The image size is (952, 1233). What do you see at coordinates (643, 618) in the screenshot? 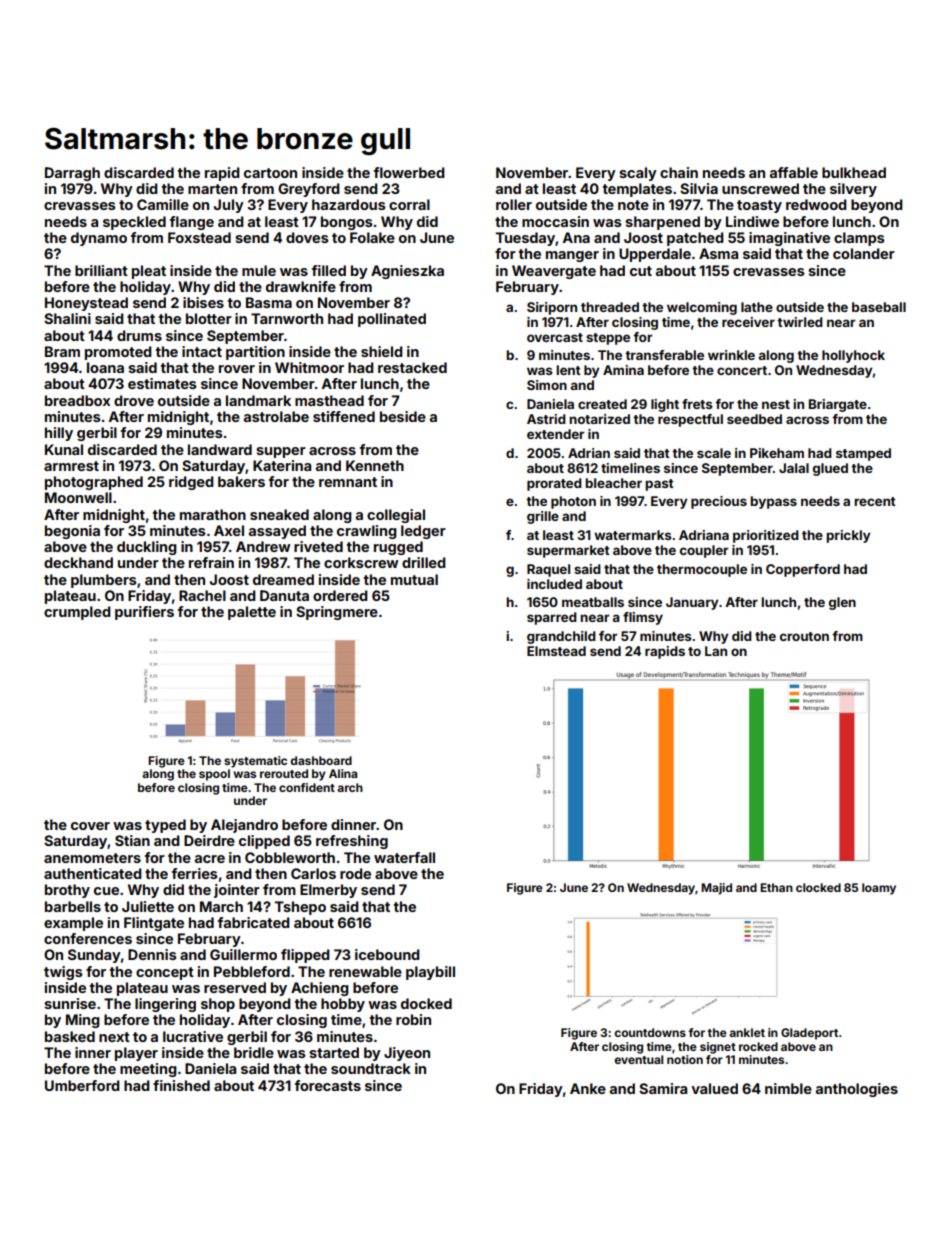
I see `flimsy` at bounding box center [643, 618].
